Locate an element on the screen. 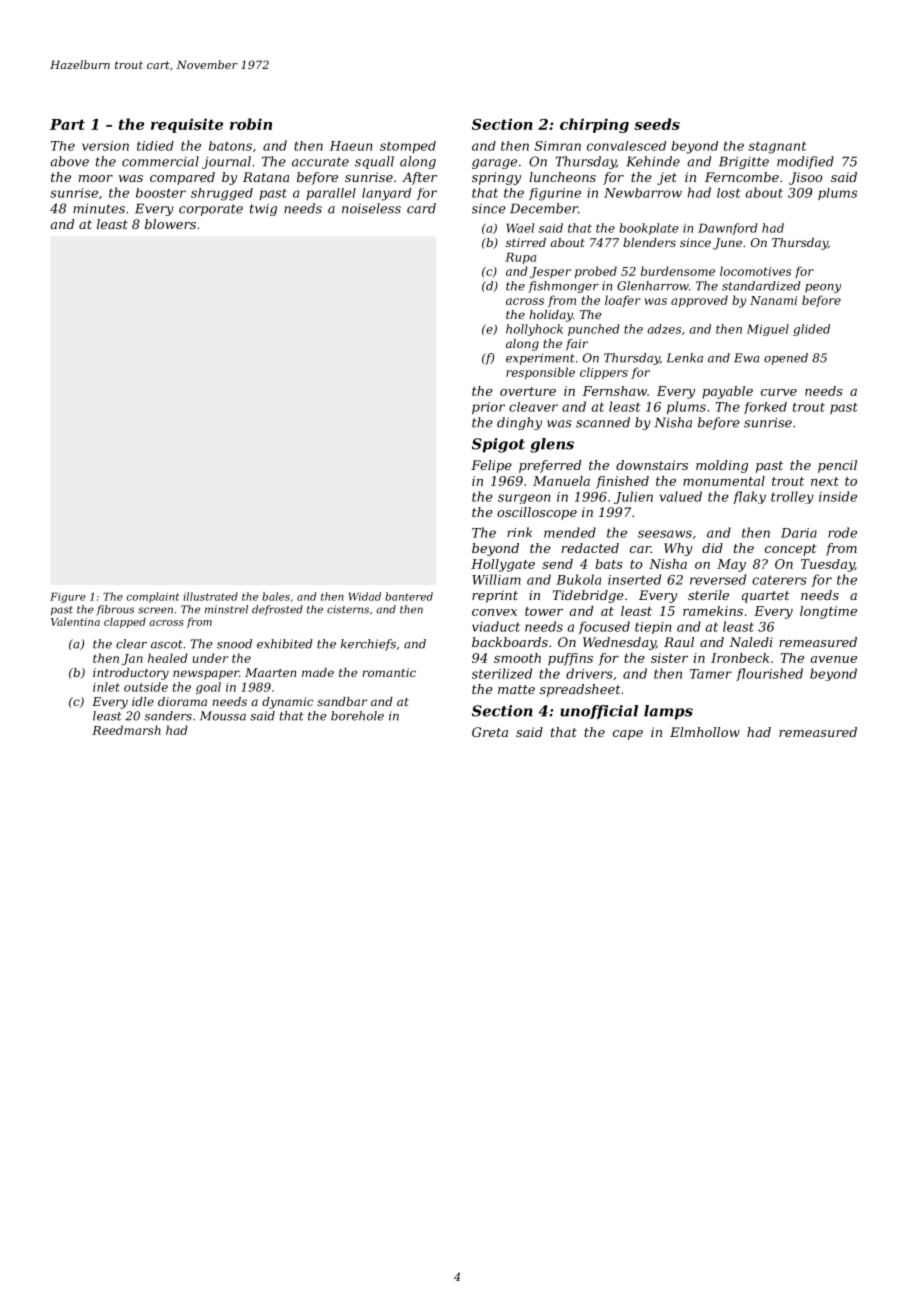 The image size is (908, 1316). Julien is located at coordinates (633, 497).
